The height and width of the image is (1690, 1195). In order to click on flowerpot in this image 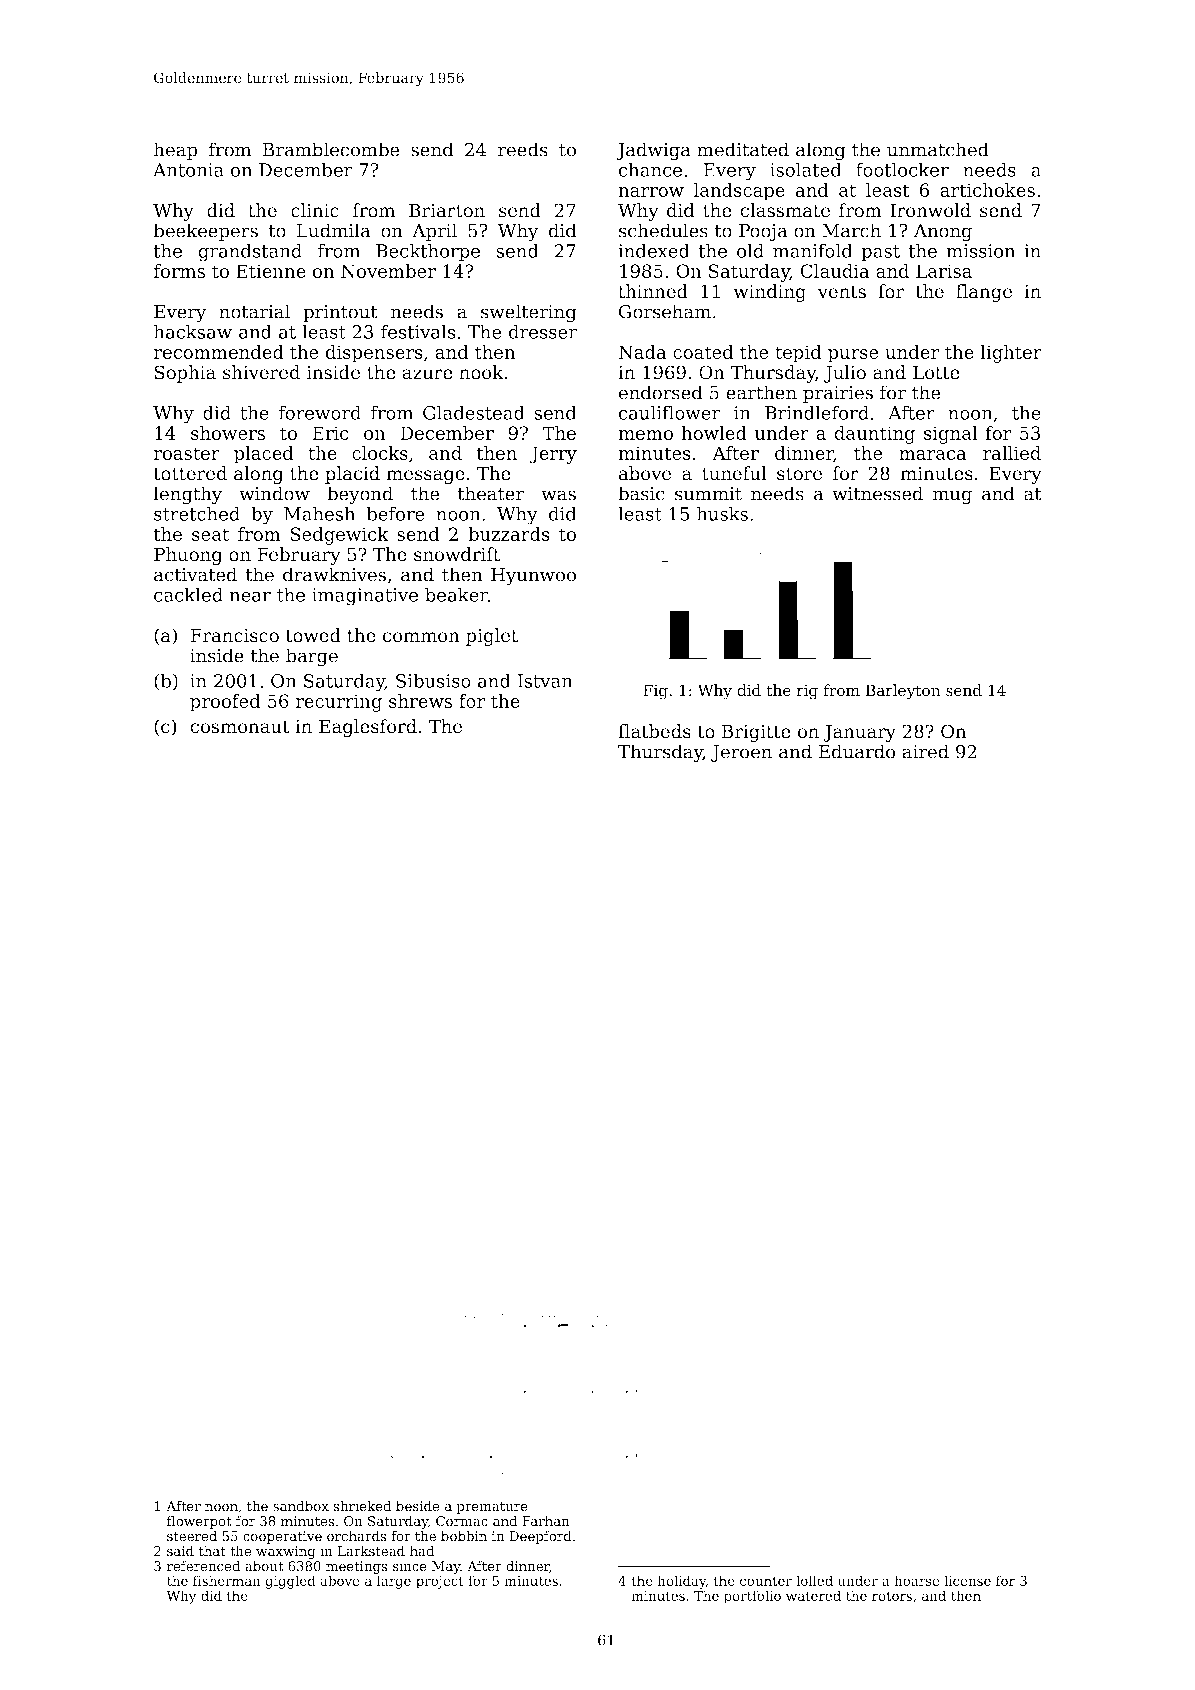, I will do `click(199, 1522)`.
